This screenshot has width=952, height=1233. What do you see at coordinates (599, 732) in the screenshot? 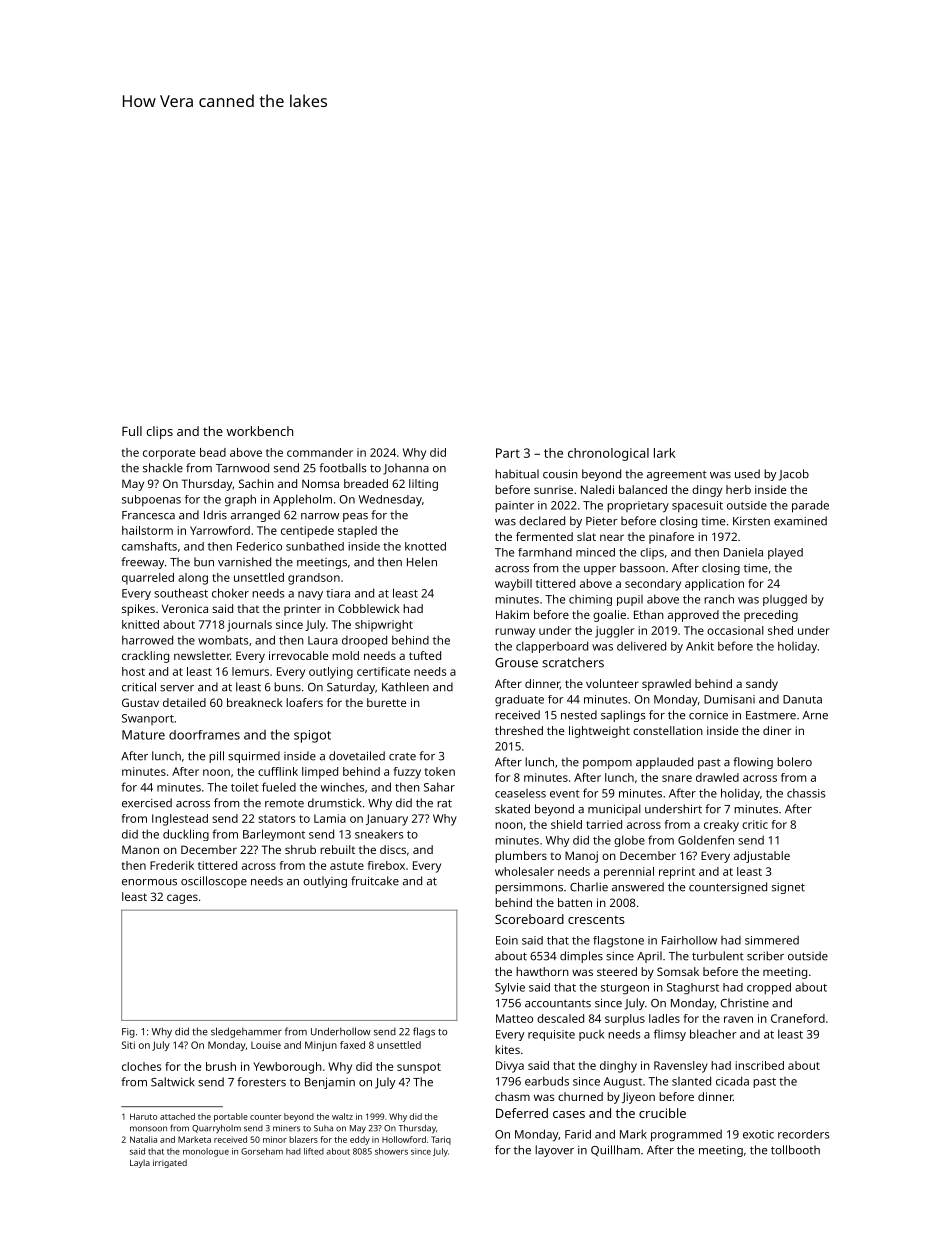
I see `lightweight` at bounding box center [599, 732].
